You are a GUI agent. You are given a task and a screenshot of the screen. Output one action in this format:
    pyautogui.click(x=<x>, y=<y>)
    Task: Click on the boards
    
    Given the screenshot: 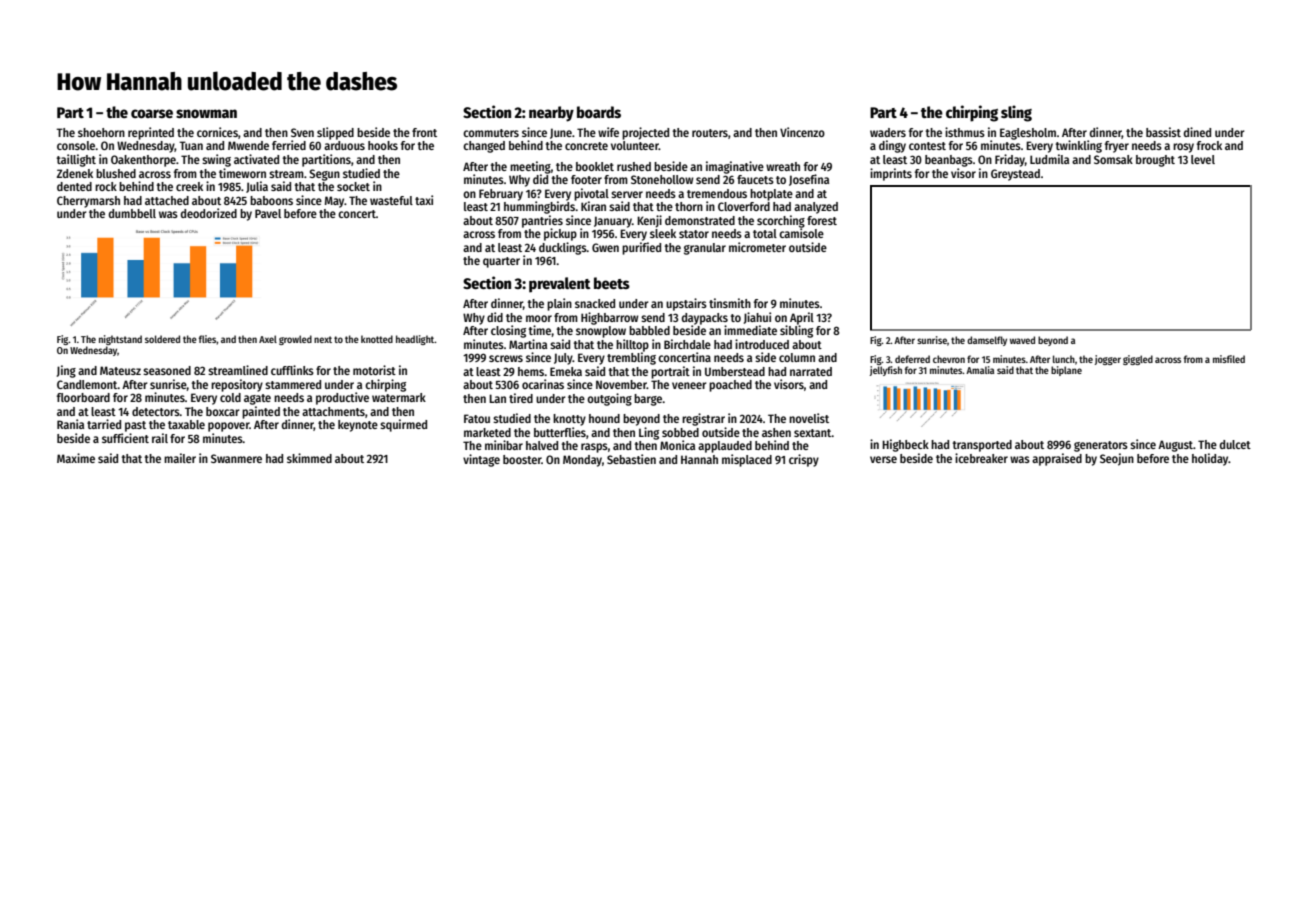 What is the action you would take?
    pyautogui.click(x=599, y=112)
